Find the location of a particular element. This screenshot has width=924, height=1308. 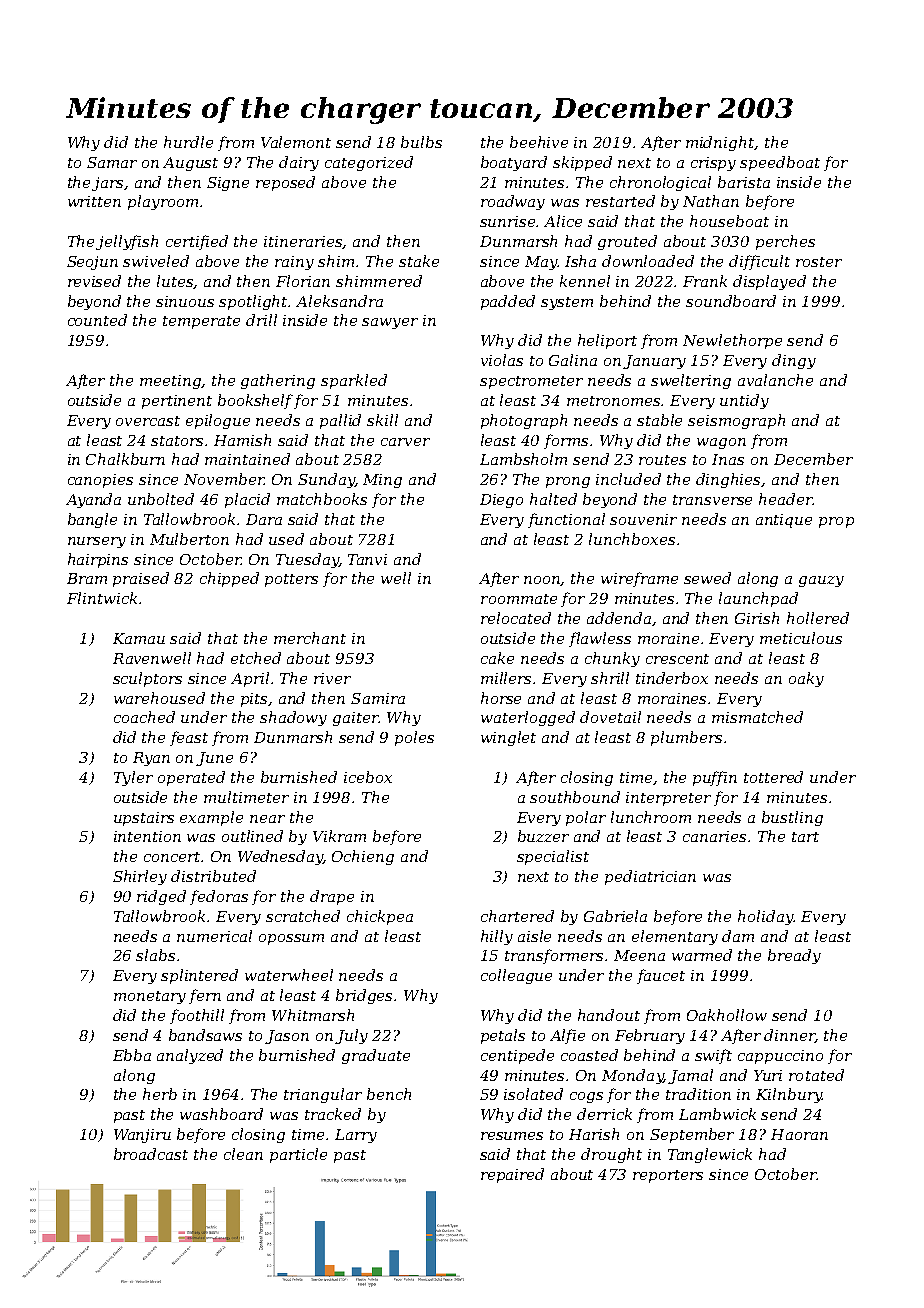

Mulberton is located at coordinates (189, 539).
